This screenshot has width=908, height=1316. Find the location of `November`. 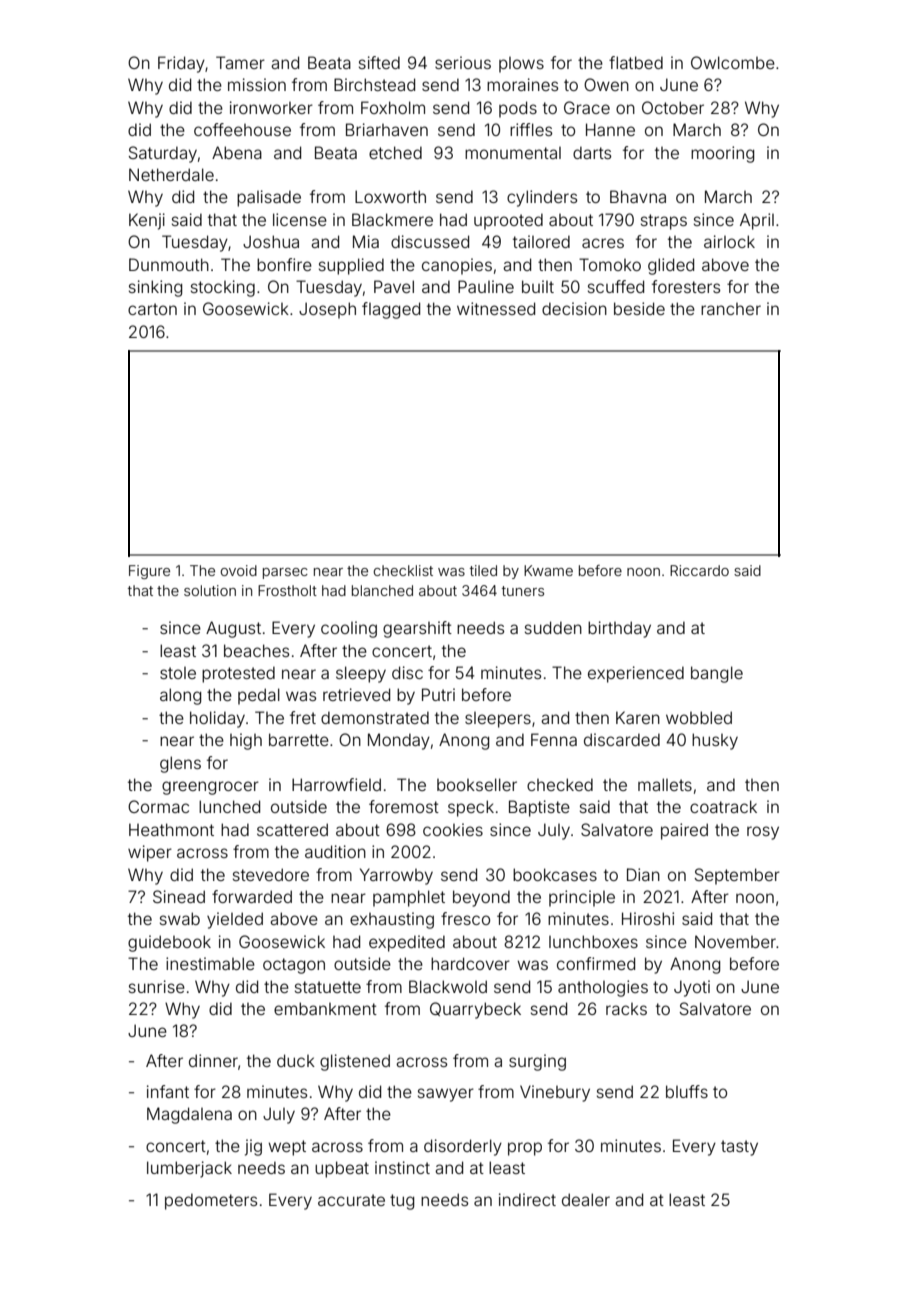

November is located at coordinates (735, 941).
